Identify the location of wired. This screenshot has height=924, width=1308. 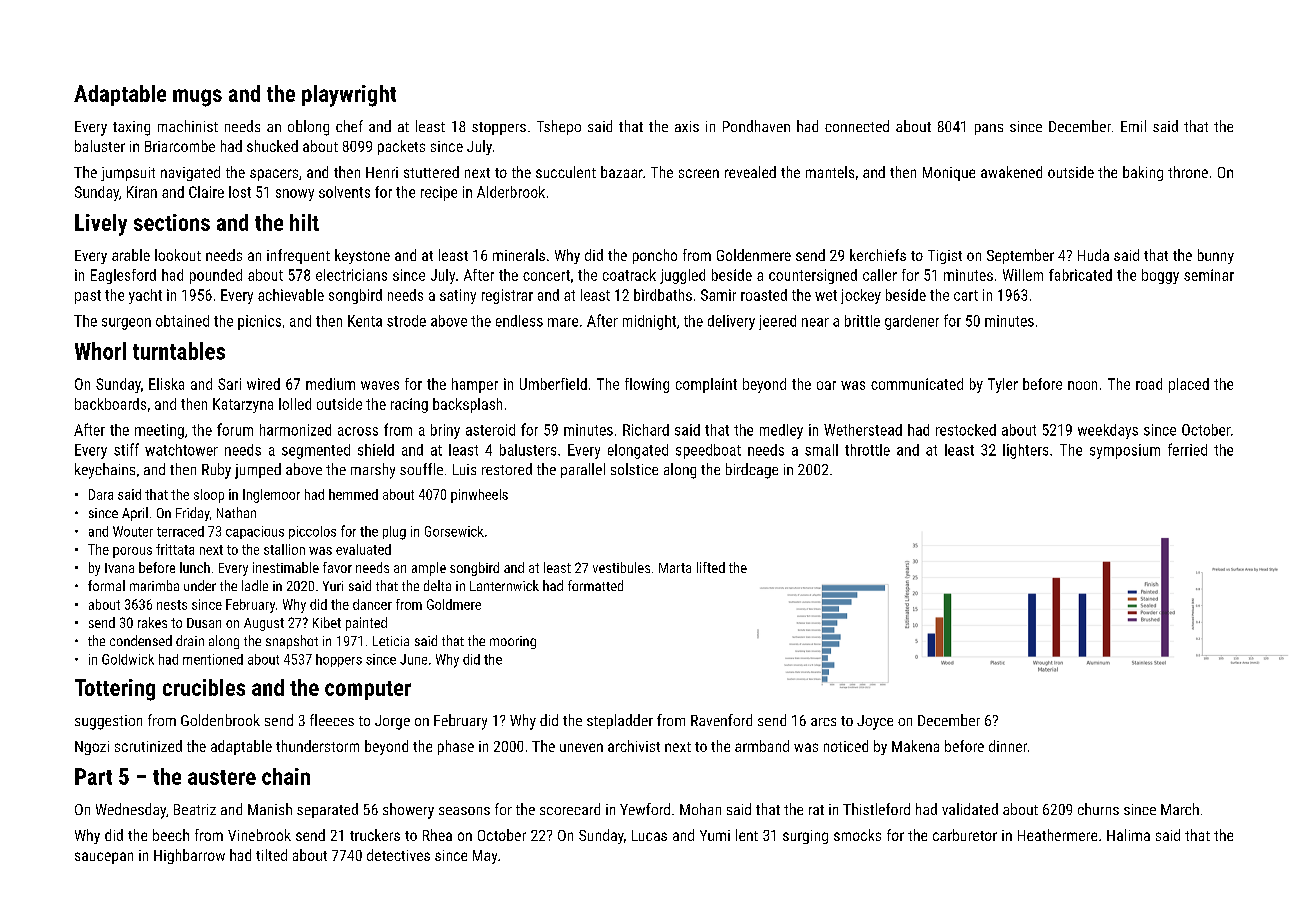
(263, 384).
